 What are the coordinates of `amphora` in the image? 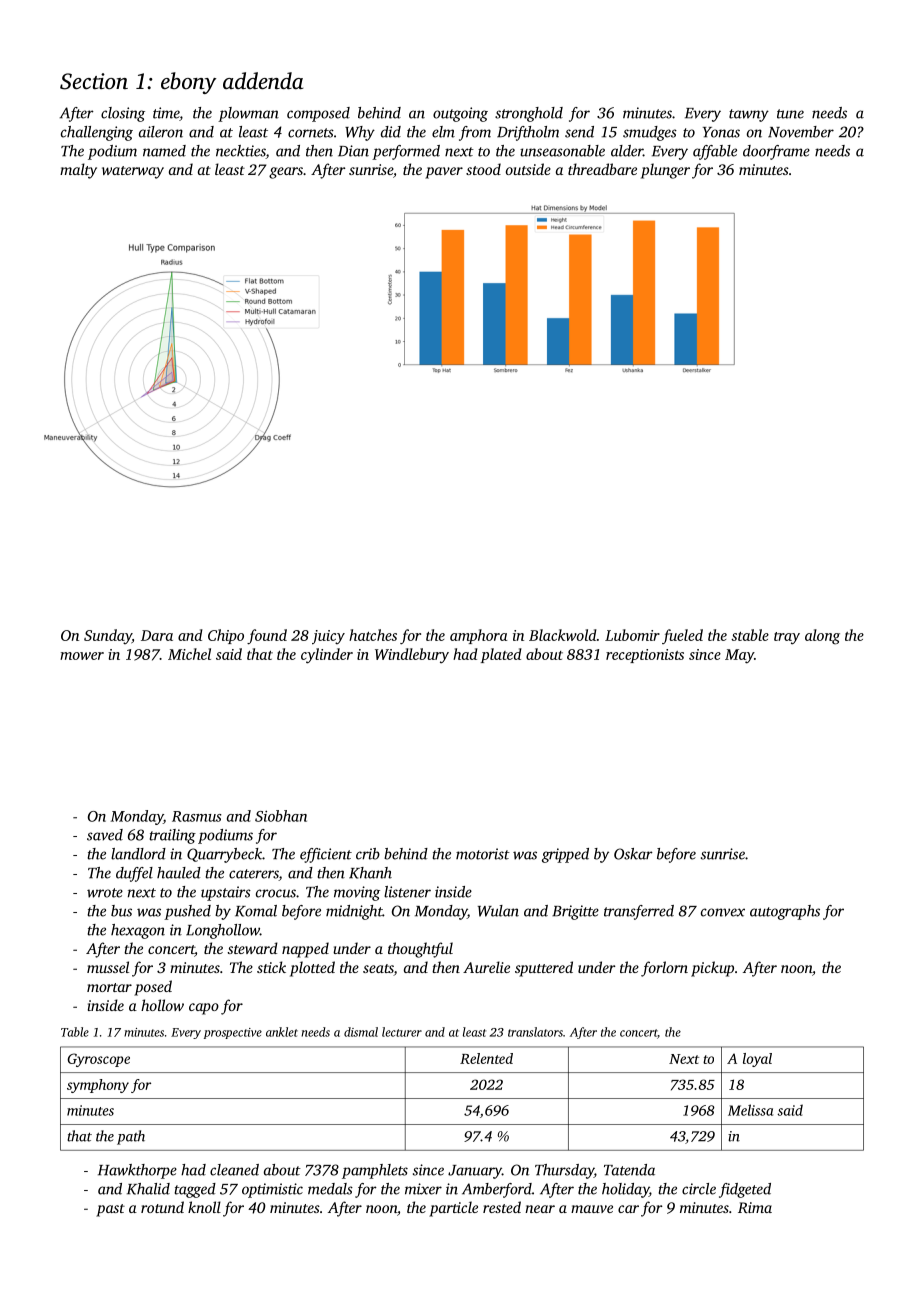 It's located at (478, 636).
